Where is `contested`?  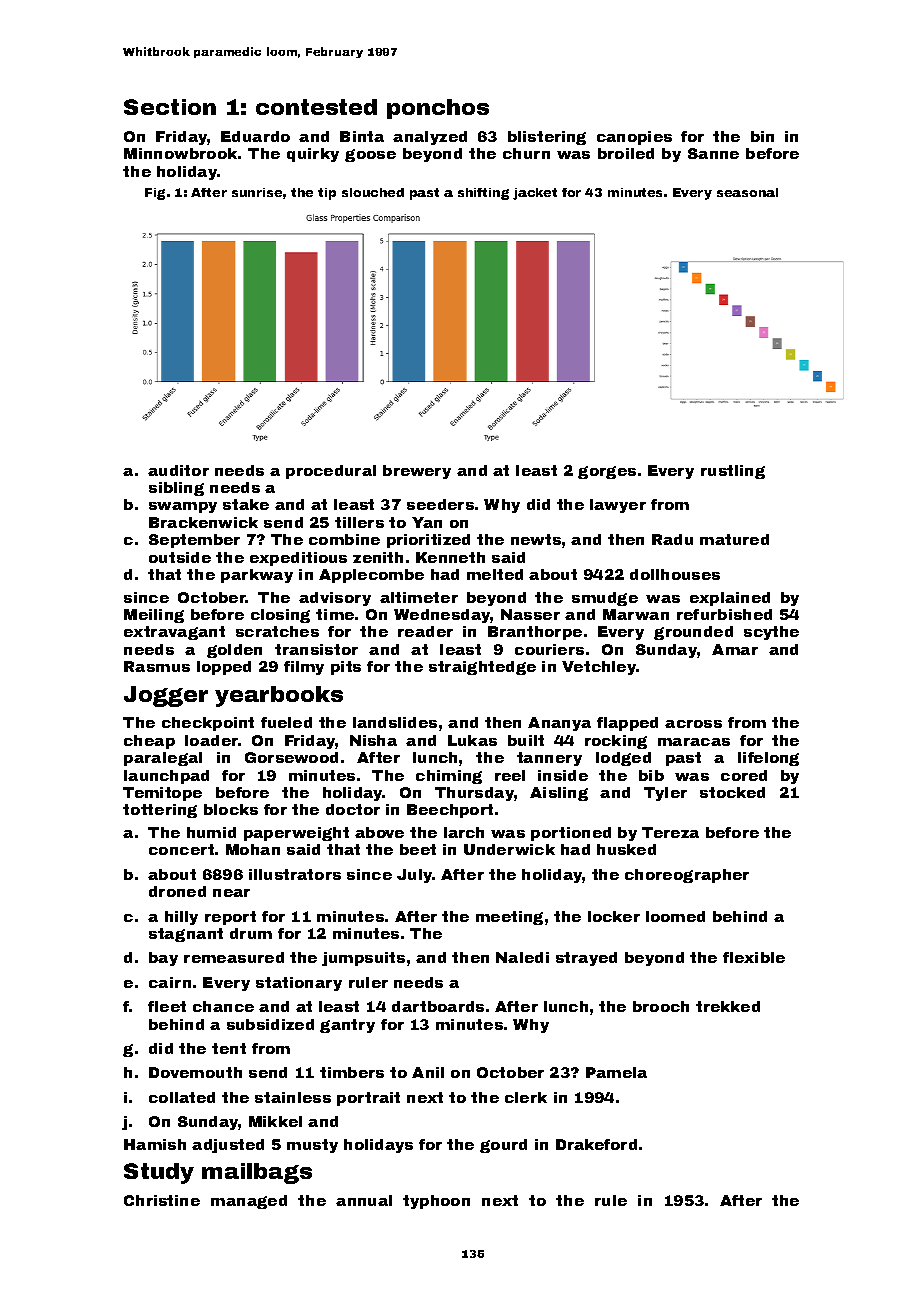
contested is located at coordinates (316, 107).
